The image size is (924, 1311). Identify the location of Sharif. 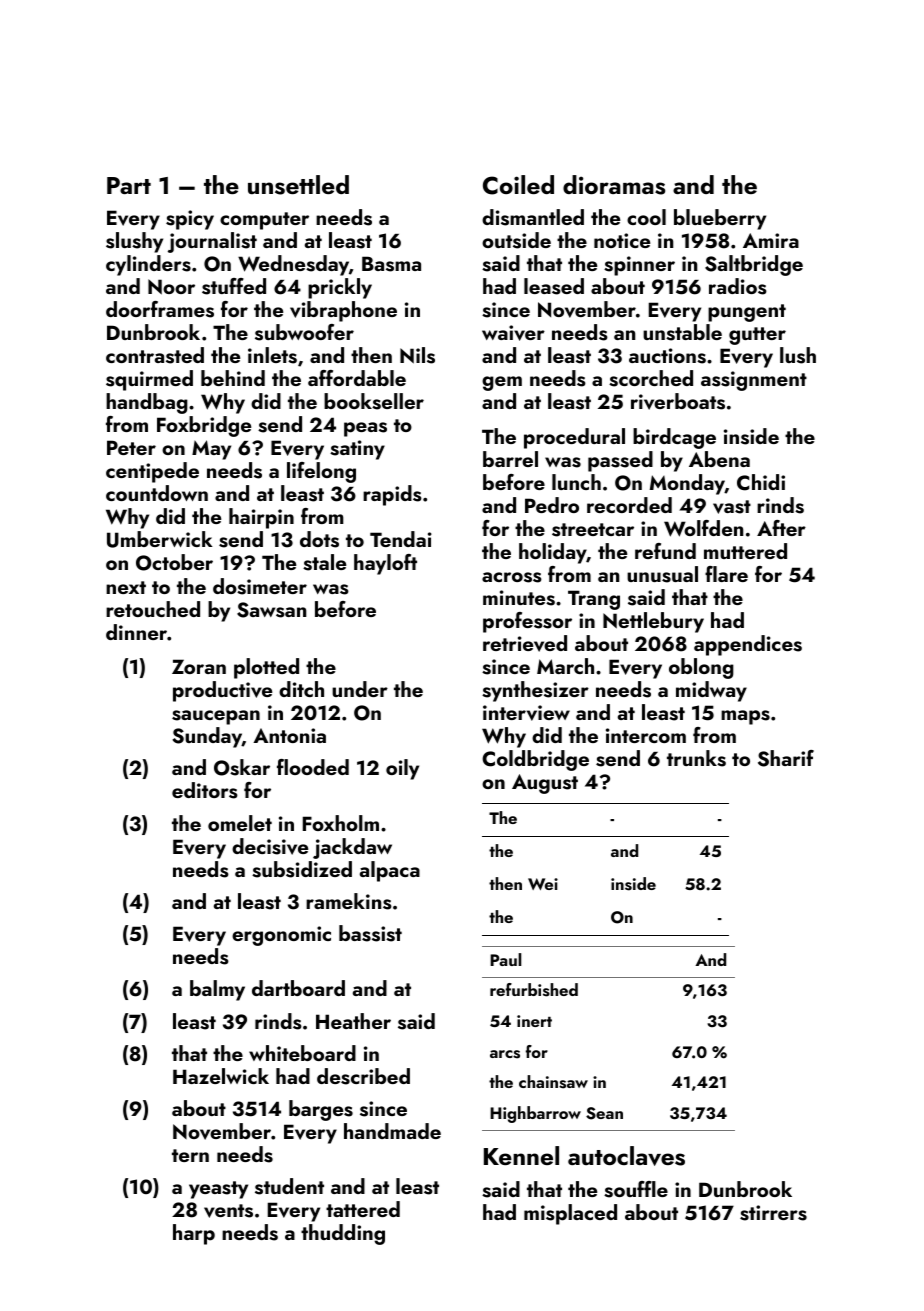
(786, 758).
